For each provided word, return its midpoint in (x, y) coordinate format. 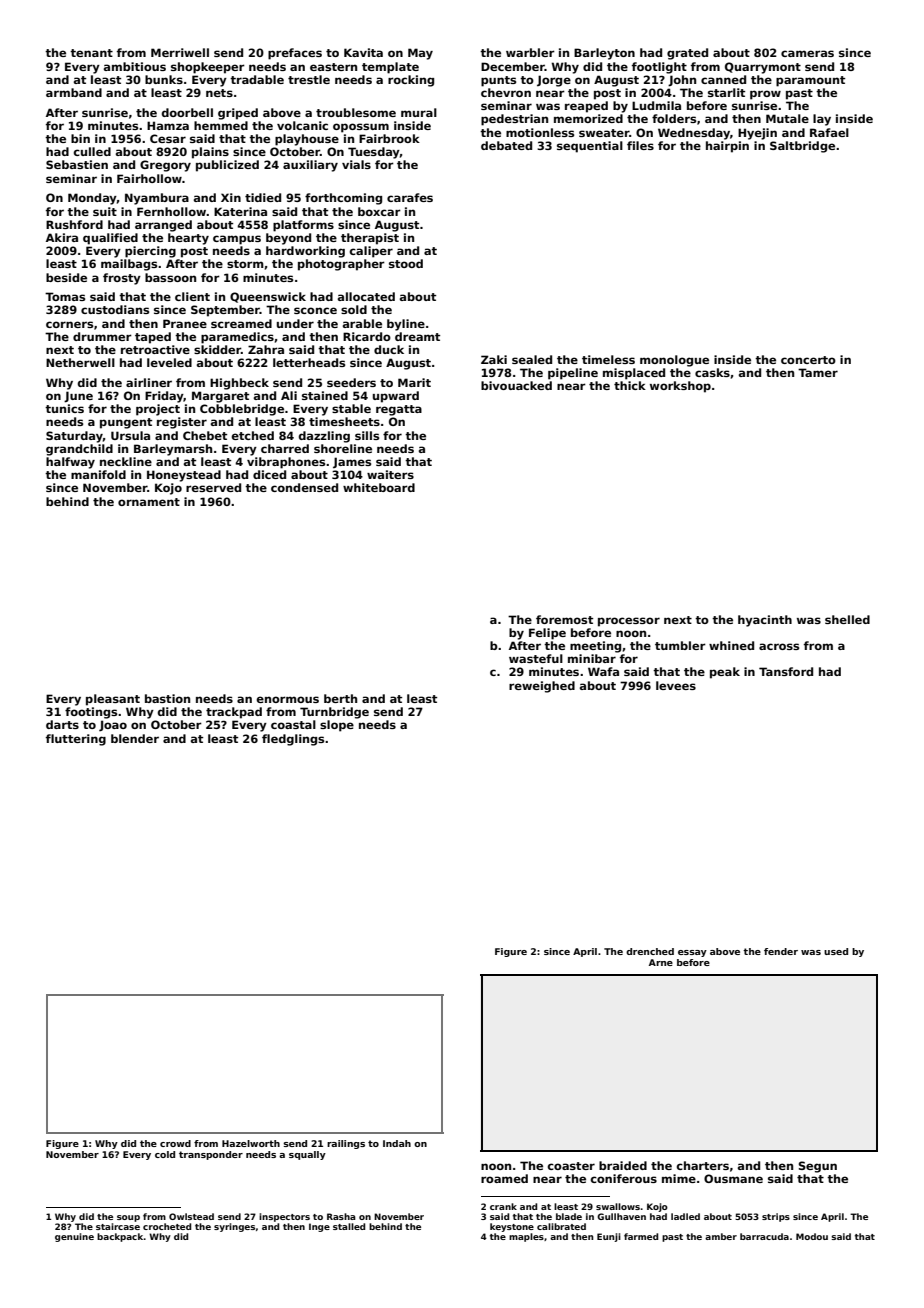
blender (135, 738)
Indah (397, 1143)
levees (676, 685)
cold (165, 1154)
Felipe (547, 634)
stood (406, 263)
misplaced (634, 374)
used (836, 951)
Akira (62, 237)
